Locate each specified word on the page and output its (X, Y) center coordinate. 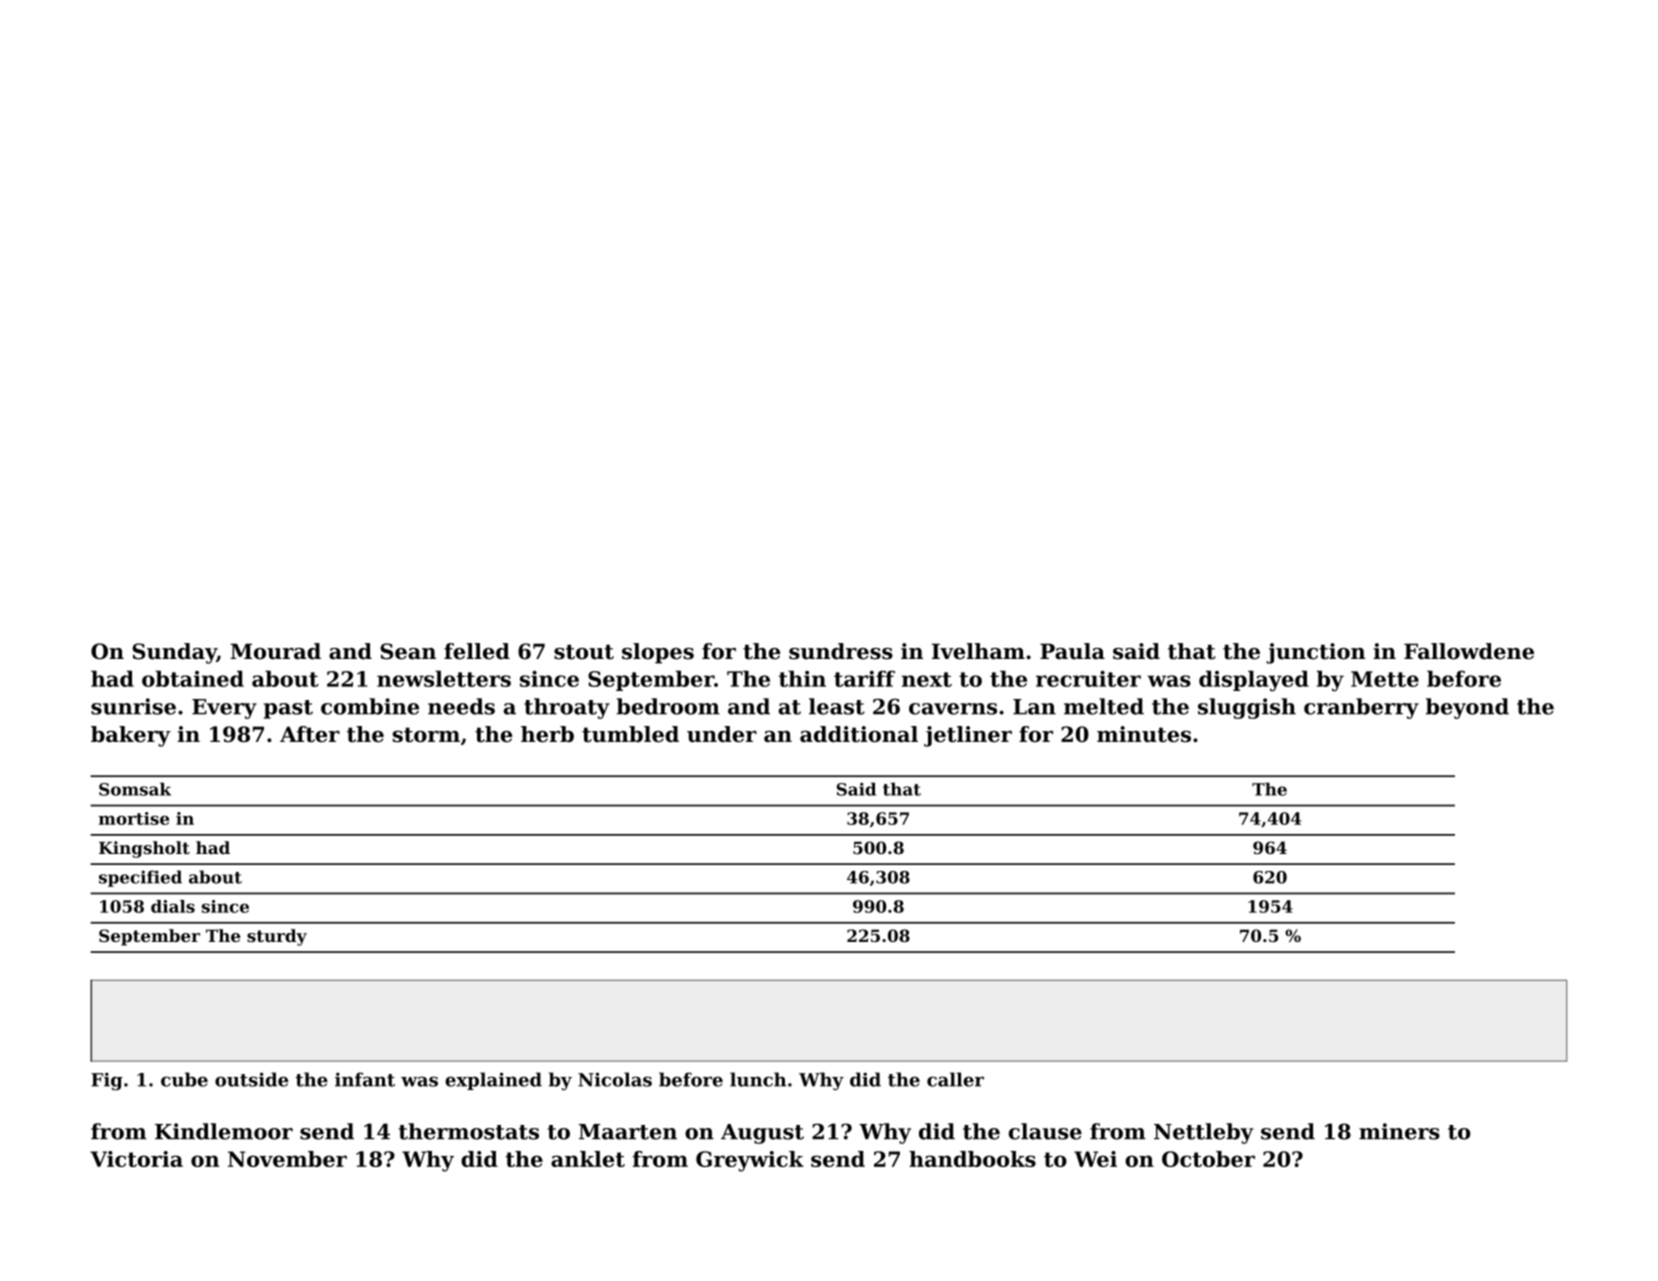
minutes (1144, 734)
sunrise (133, 706)
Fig (107, 1081)
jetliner (968, 736)
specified (140, 878)
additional (859, 734)
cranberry (1361, 708)
